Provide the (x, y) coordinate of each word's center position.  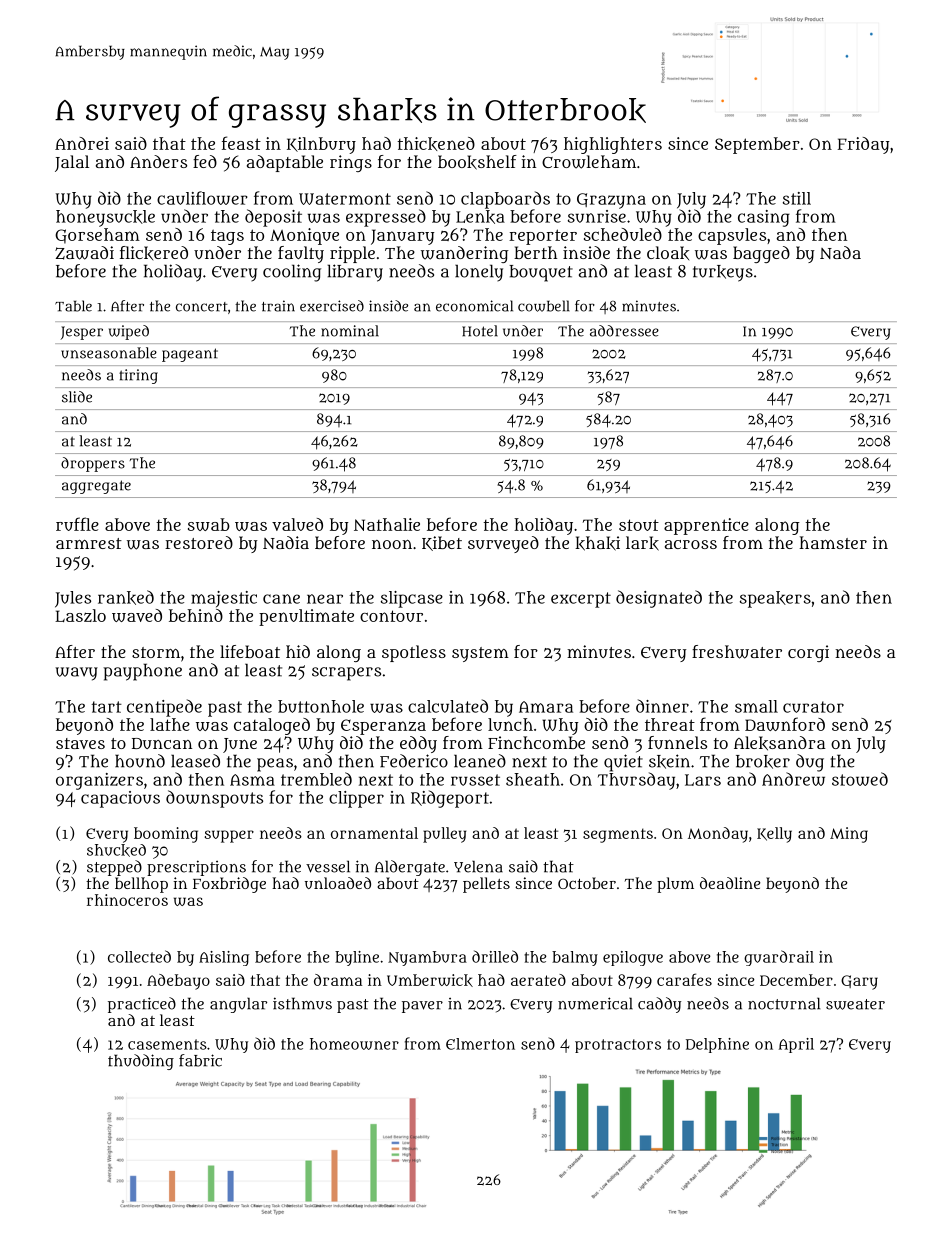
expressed (386, 218)
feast (241, 143)
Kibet (442, 543)
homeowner (354, 1044)
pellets (486, 885)
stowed (860, 779)
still (797, 198)
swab (209, 524)
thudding (141, 1062)
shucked (116, 850)
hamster (833, 542)
